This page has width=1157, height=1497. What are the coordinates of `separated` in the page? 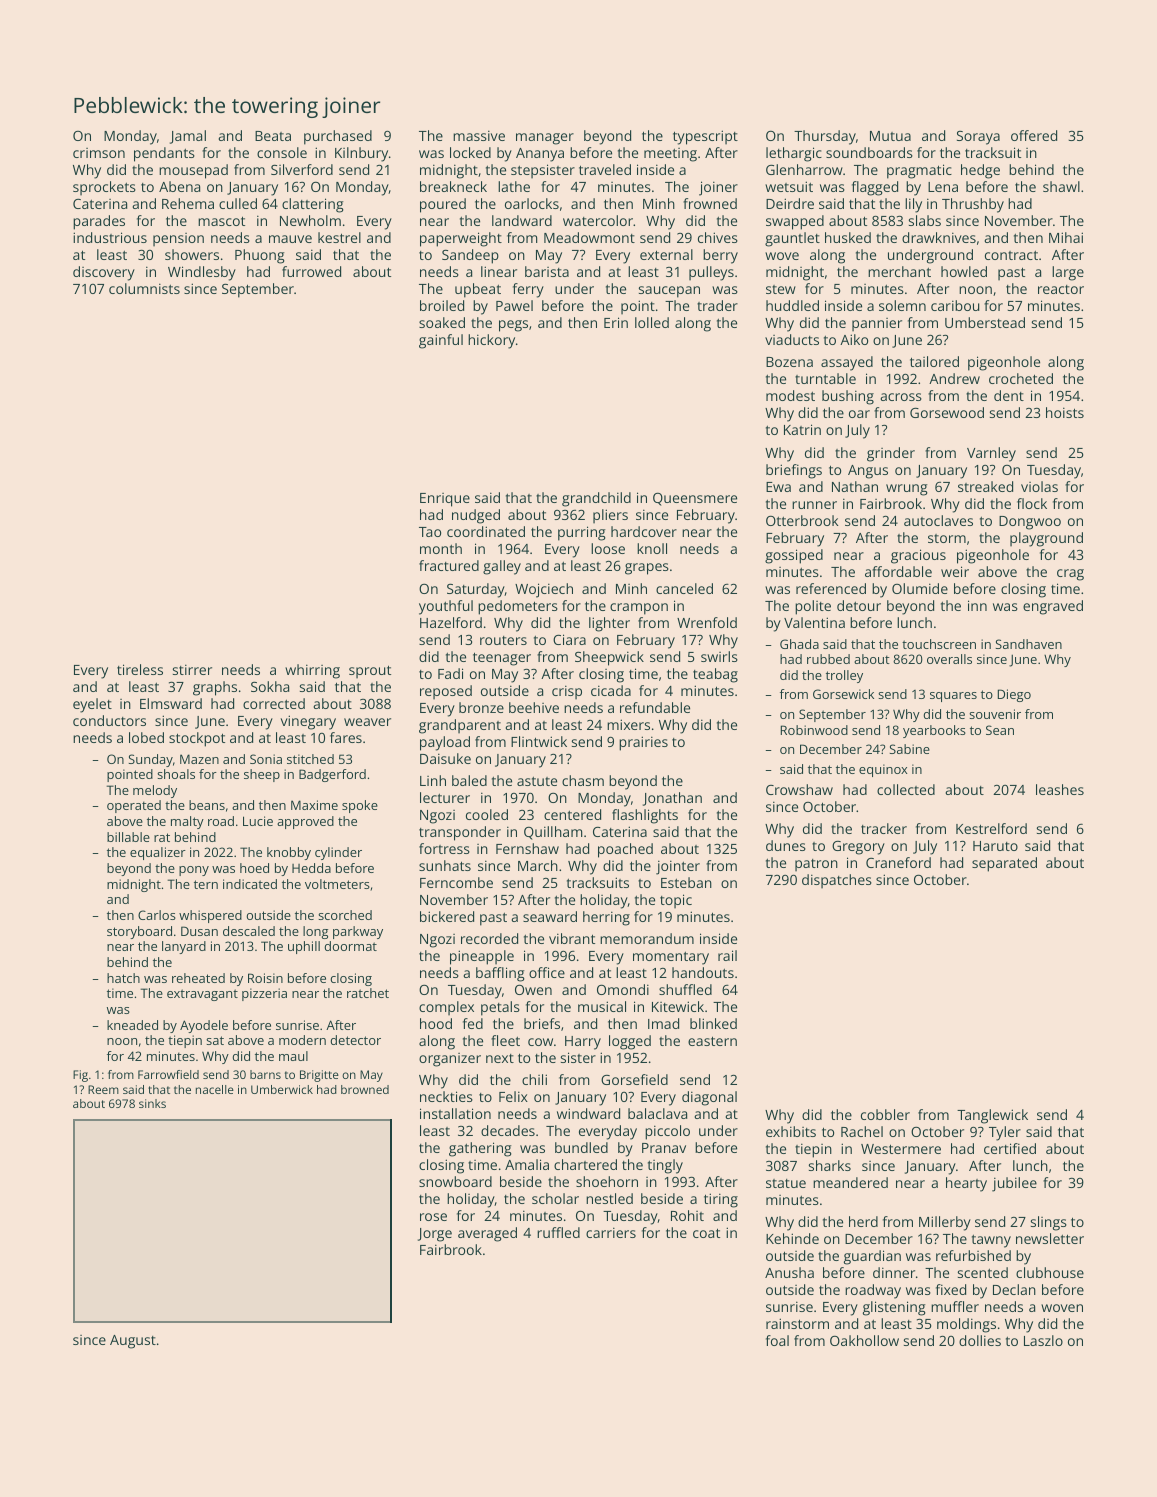 It's located at (1004, 864).
